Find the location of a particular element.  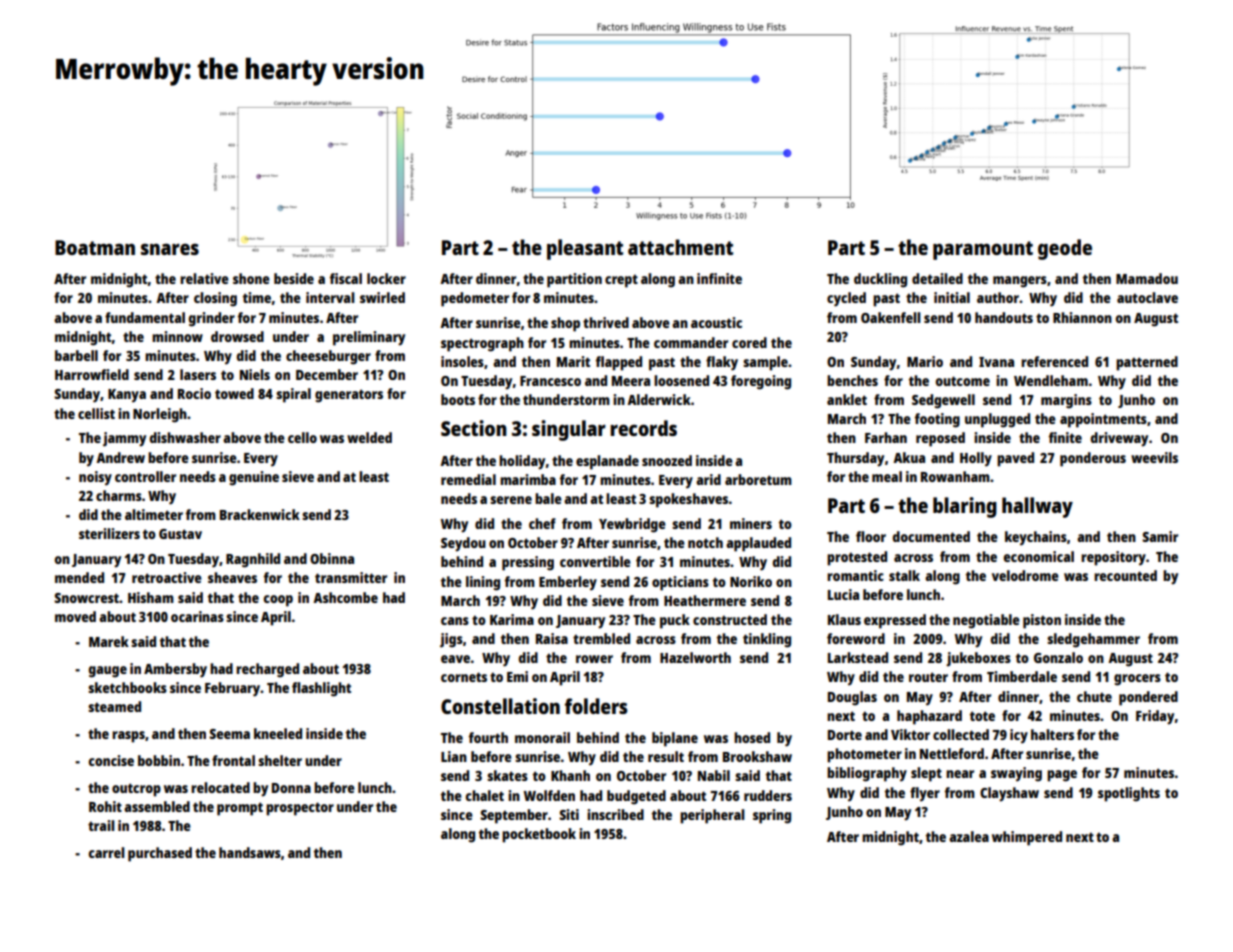

Marek is located at coordinates (109, 641).
